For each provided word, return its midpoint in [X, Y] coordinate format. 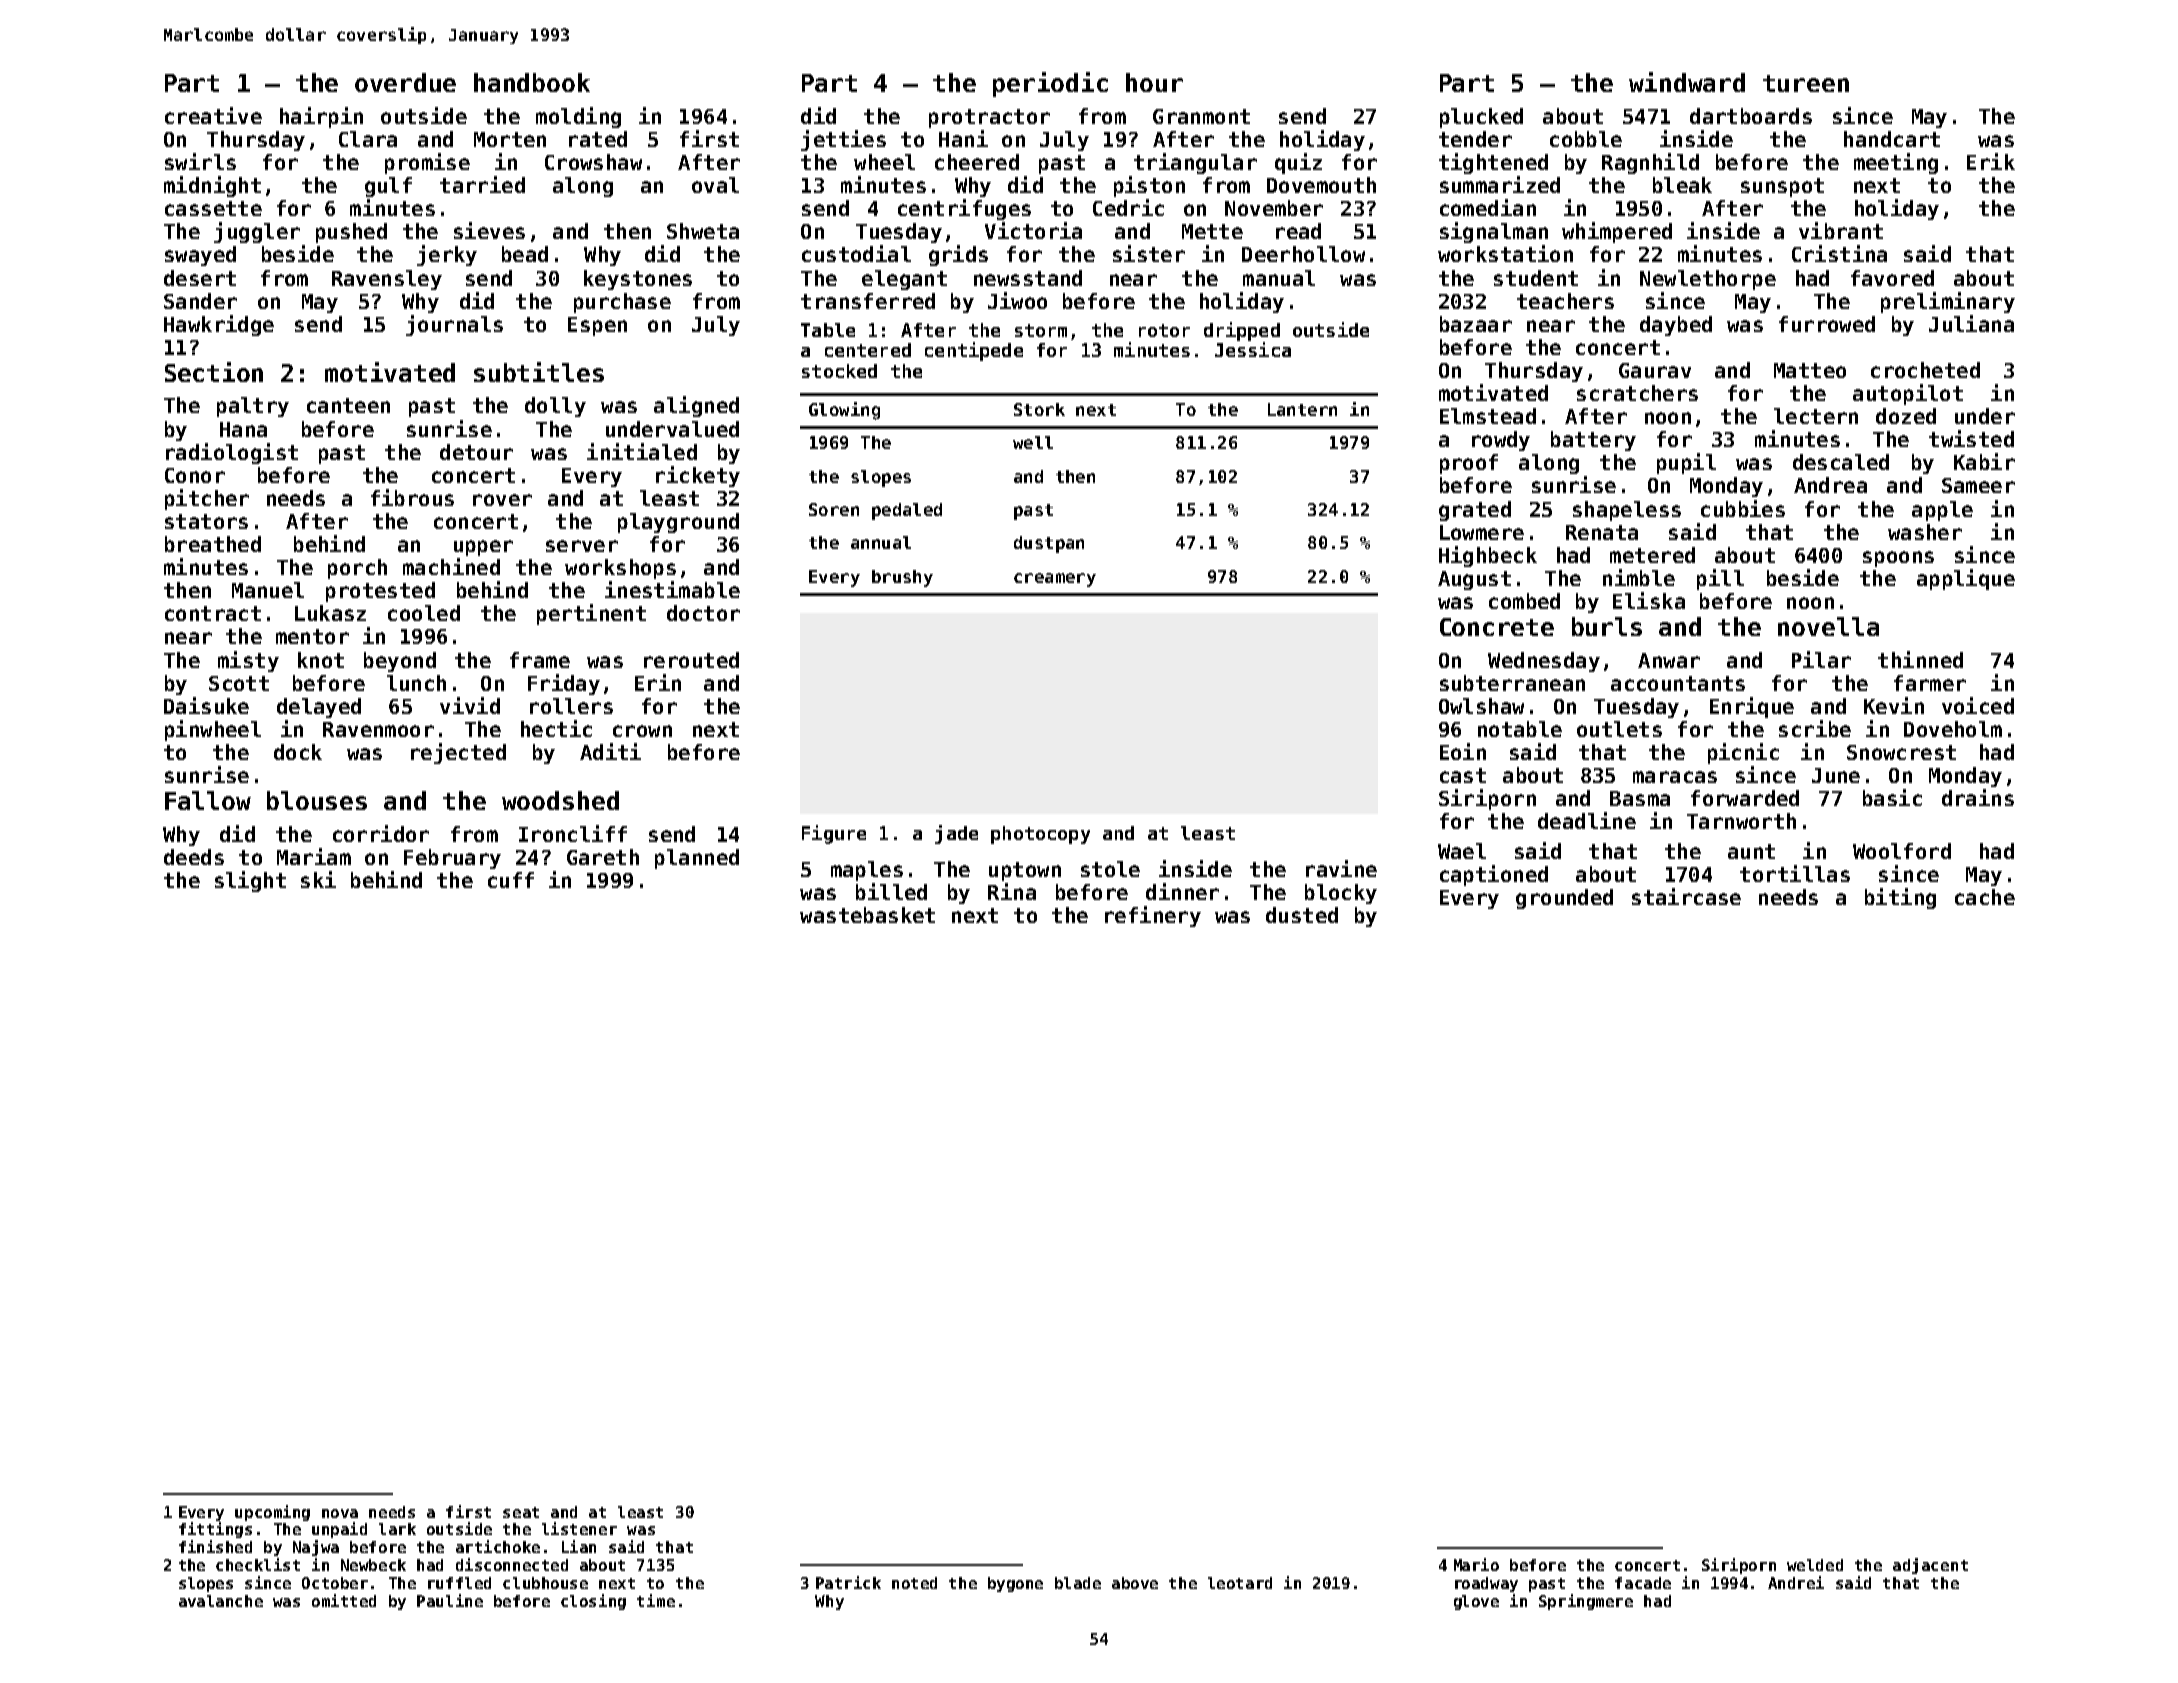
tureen [1806, 83]
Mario [1476, 1564]
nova [340, 1513]
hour [1154, 82]
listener [579, 1528]
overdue [405, 82]
